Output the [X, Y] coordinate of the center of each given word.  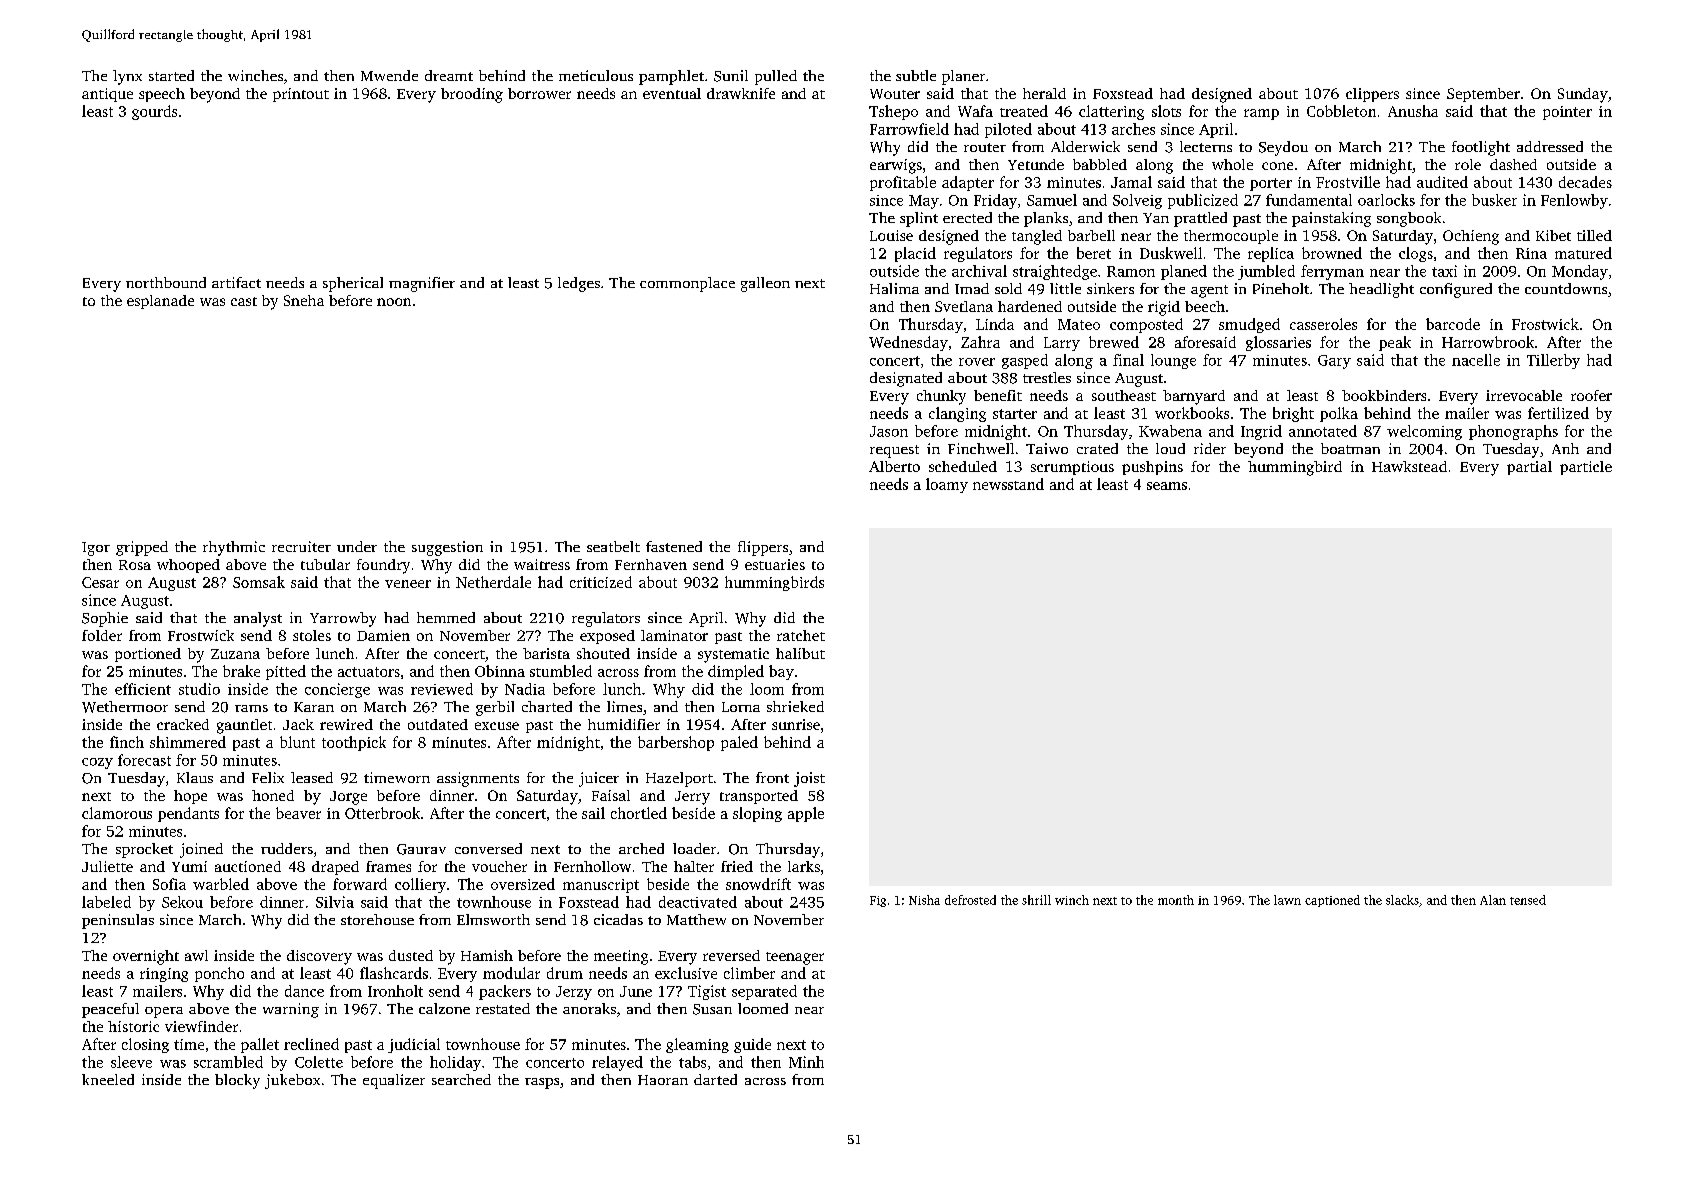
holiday [455, 1063]
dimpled [736, 672]
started [171, 75]
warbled [221, 884]
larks [804, 866]
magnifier [422, 284]
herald [1044, 93]
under [357, 546]
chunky [941, 397]
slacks [1402, 900]
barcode [1453, 324]
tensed [1528, 900]
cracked [183, 724]
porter [1271, 184]
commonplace [687, 284]
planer [963, 77]
